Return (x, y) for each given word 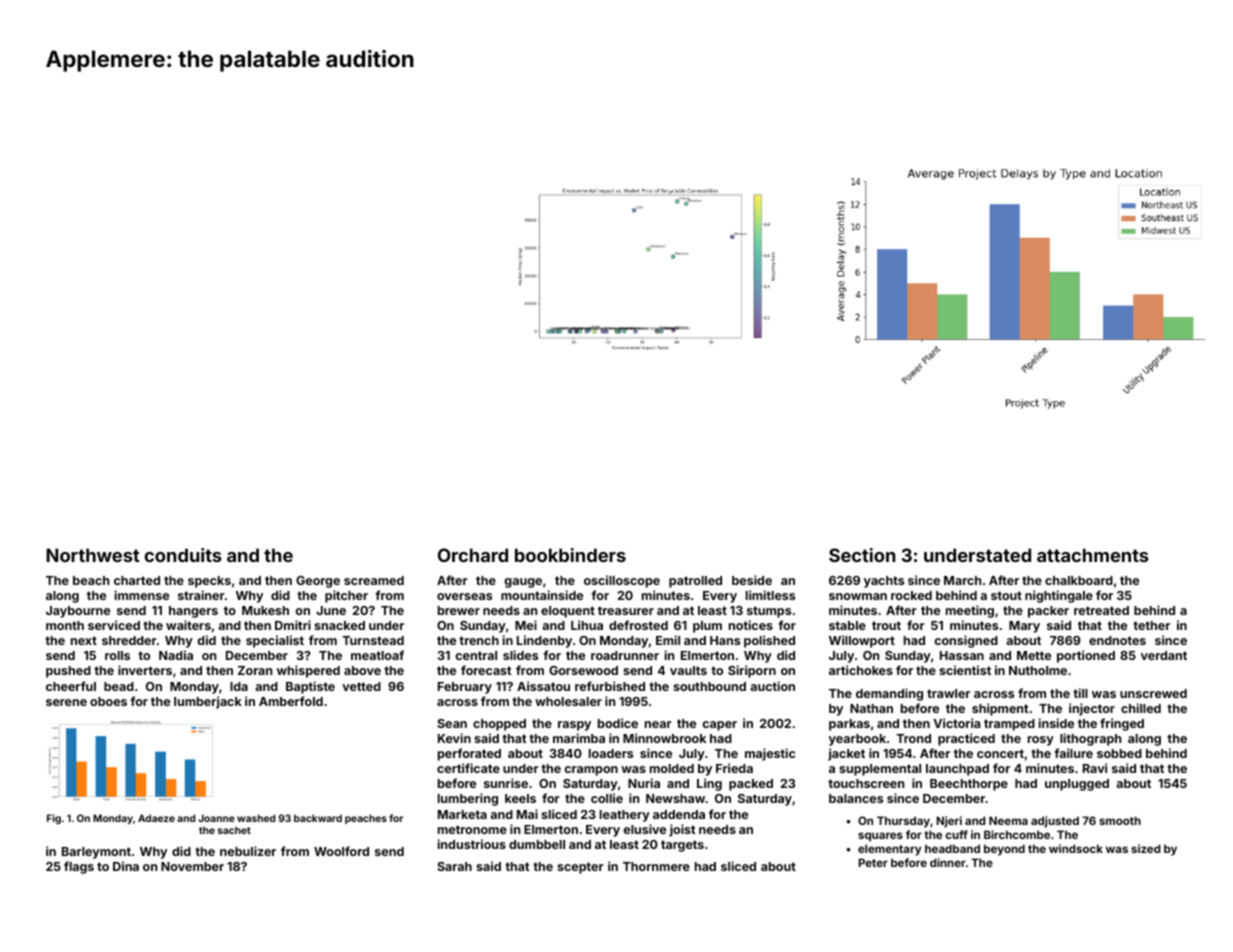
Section (862, 555)
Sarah (454, 866)
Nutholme (1038, 670)
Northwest (93, 555)
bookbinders (570, 555)
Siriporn (752, 671)
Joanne (216, 818)
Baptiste (310, 687)
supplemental (880, 770)
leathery (625, 816)
